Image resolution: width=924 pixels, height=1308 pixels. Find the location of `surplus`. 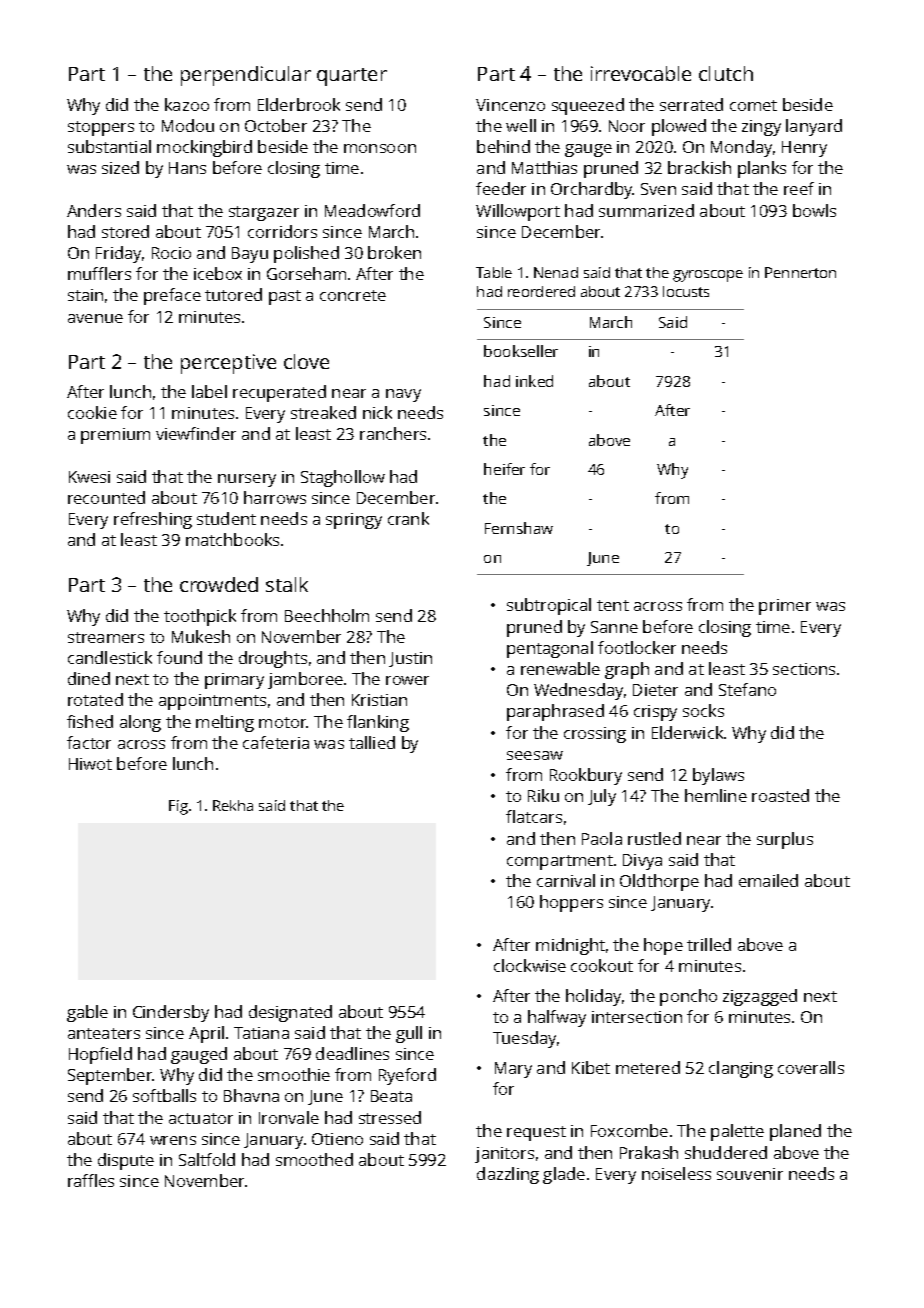

surplus is located at coordinates (785, 840).
